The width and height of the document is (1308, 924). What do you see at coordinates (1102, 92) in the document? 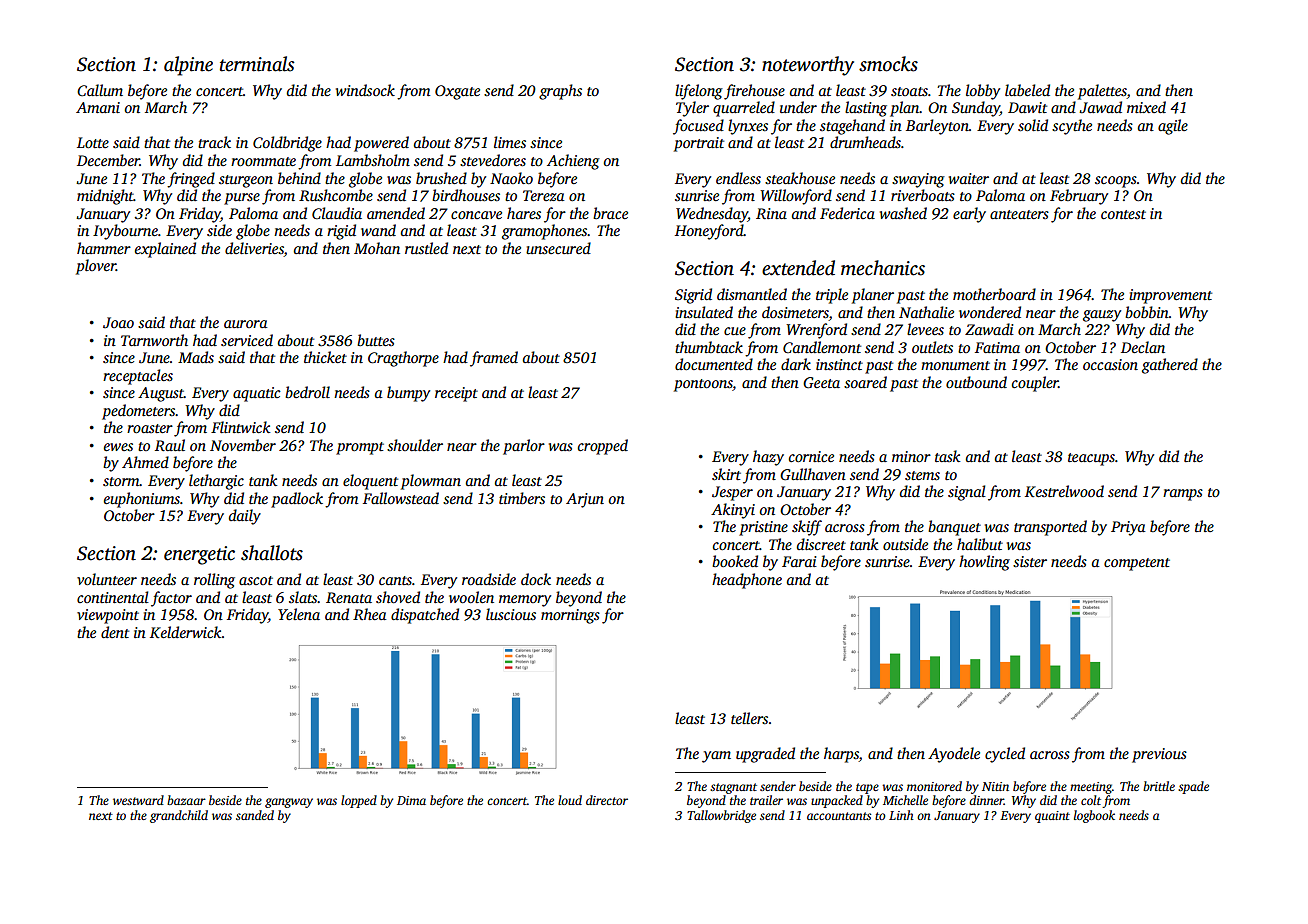
I see `palettes` at bounding box center [1102, 92].
